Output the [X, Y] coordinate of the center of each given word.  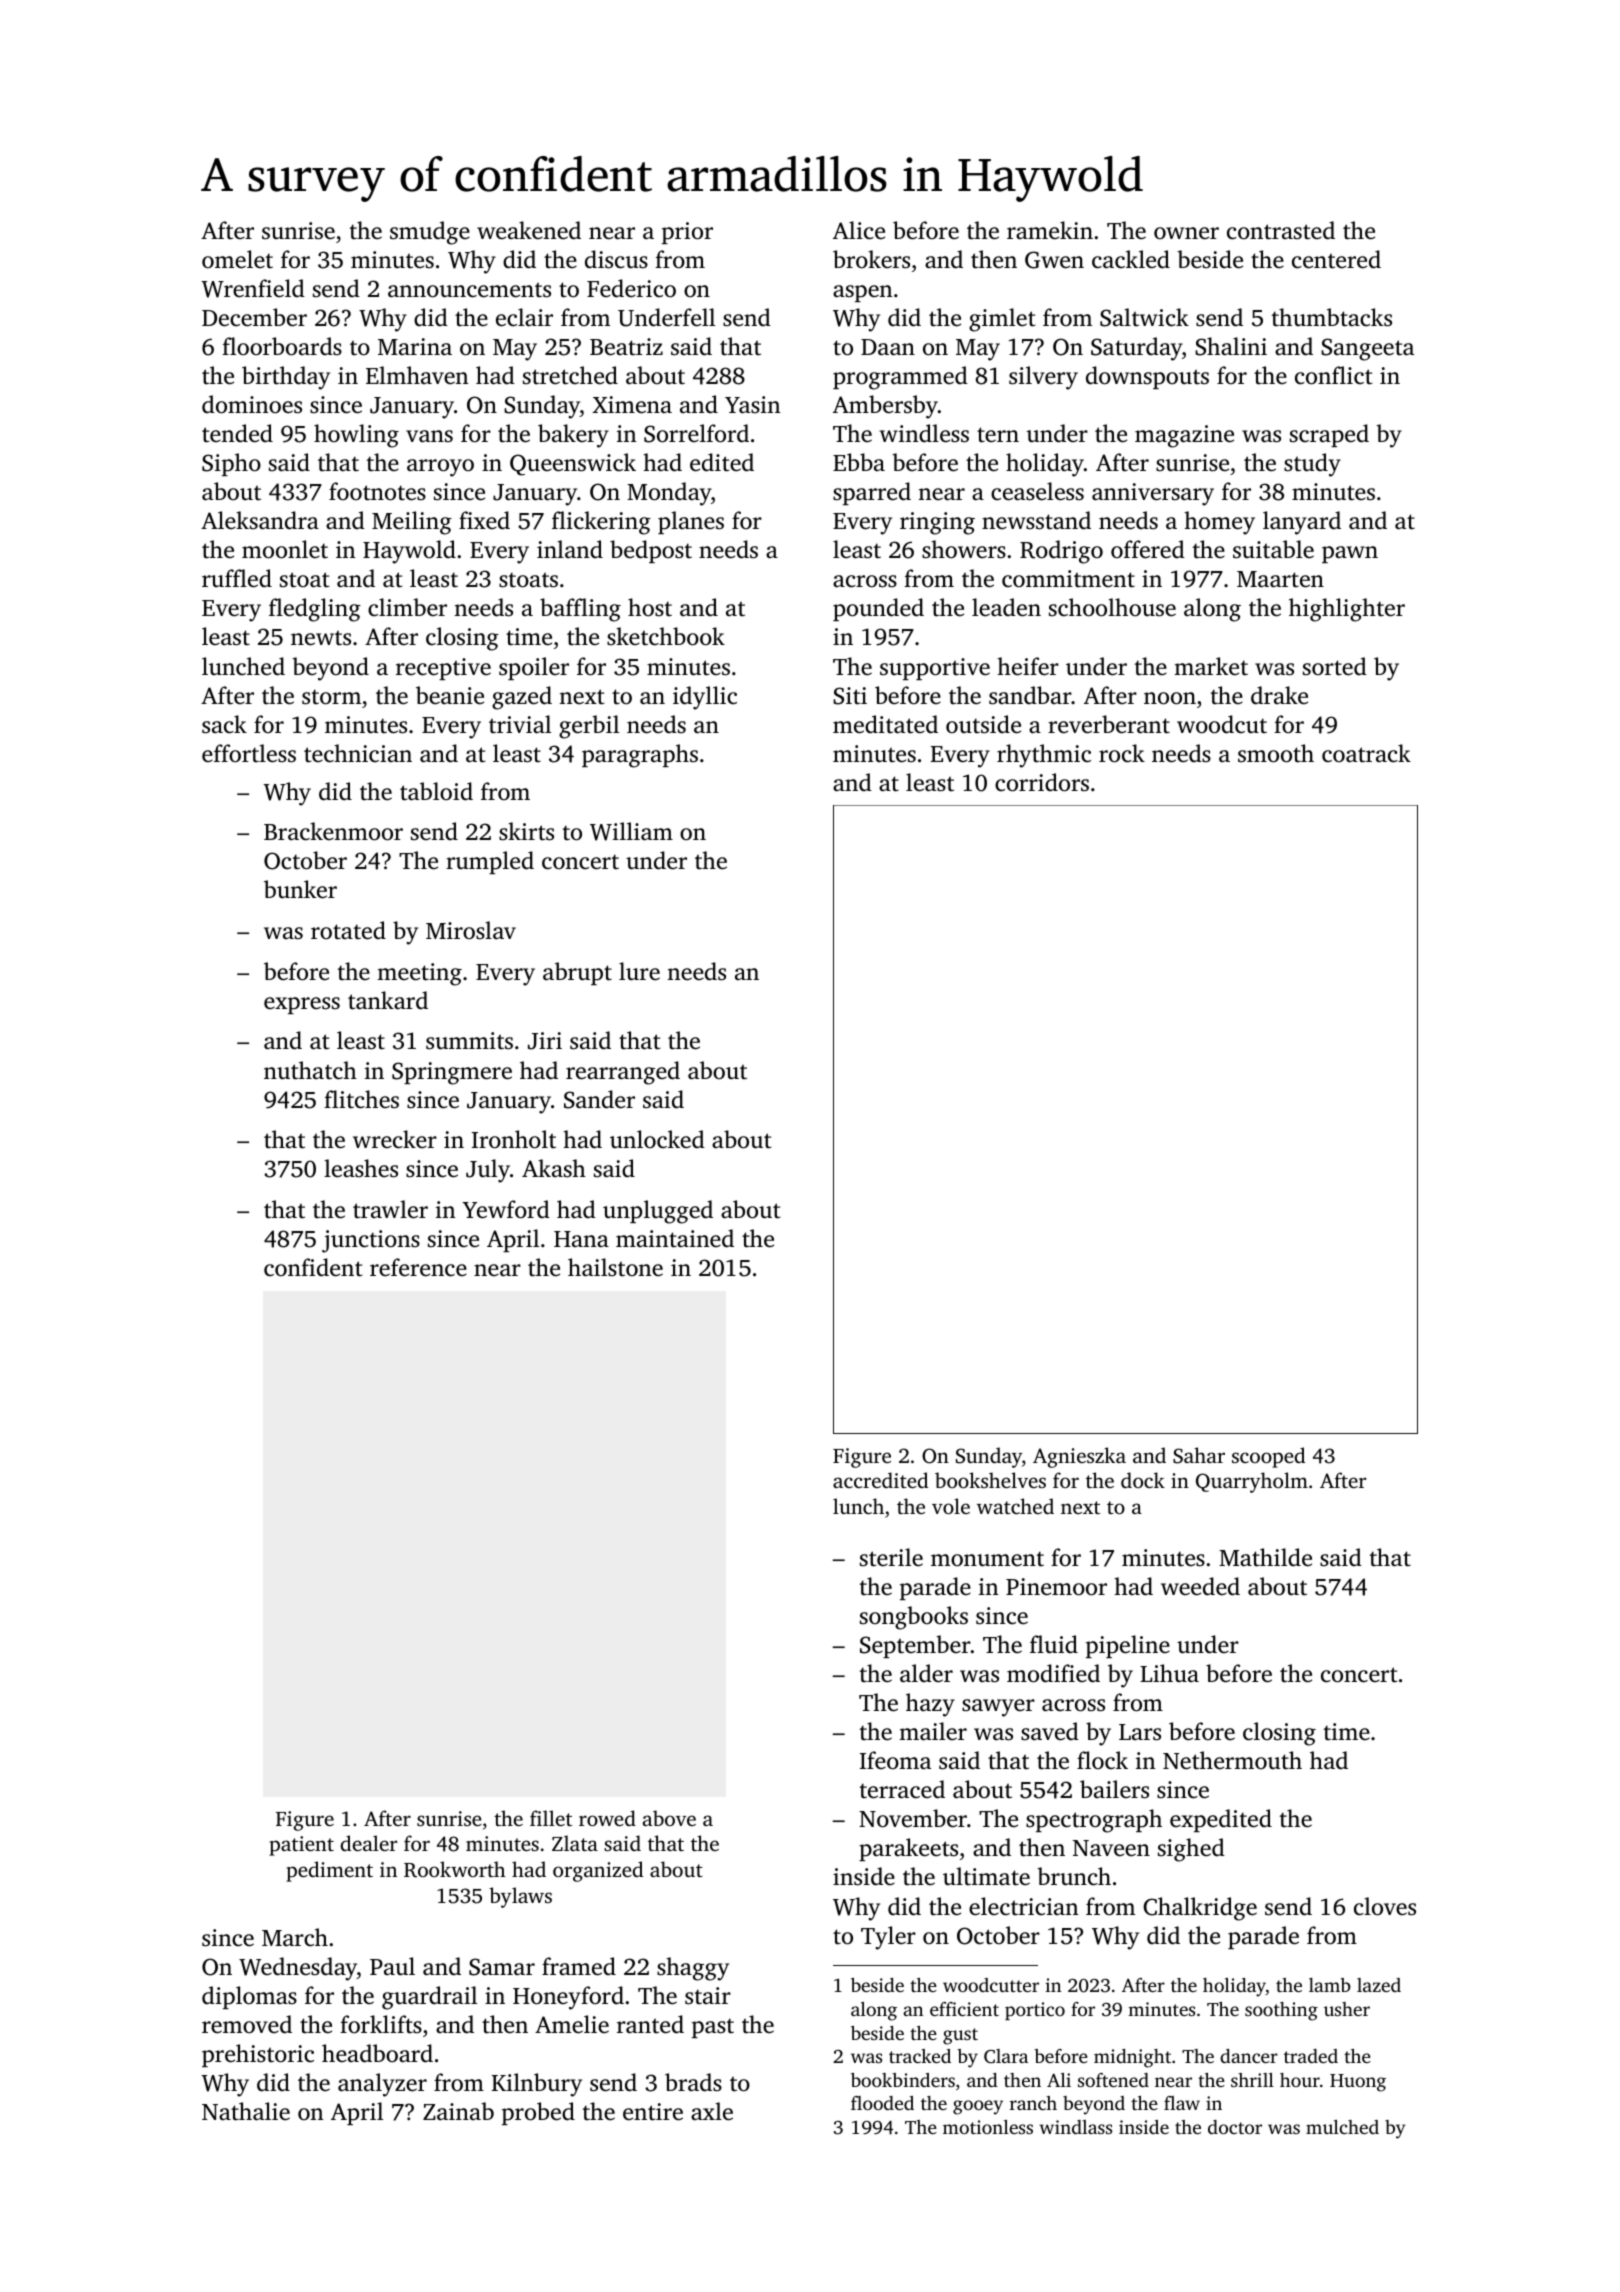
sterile [891, 1557]
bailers [1114, 1789]
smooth [1276, 753]
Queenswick [573, 464]
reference [418, 1267]
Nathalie [246, 2111]
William [631, 831]
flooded [882, 2103]
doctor [1235, 2127]
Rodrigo [1061, 552]
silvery [1043, 378]
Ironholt [514, 1139]
